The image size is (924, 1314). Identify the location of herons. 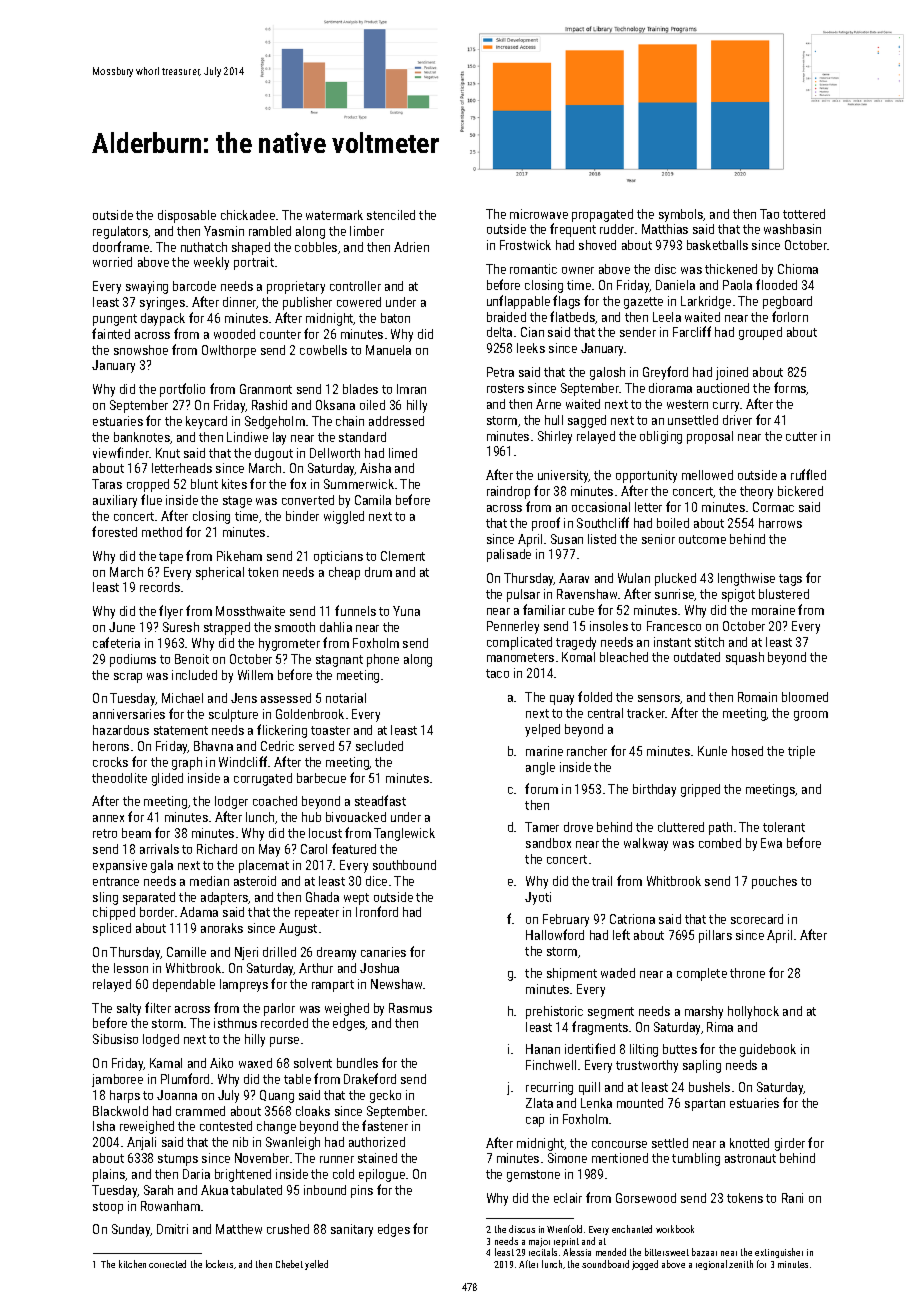
(111, 746).
